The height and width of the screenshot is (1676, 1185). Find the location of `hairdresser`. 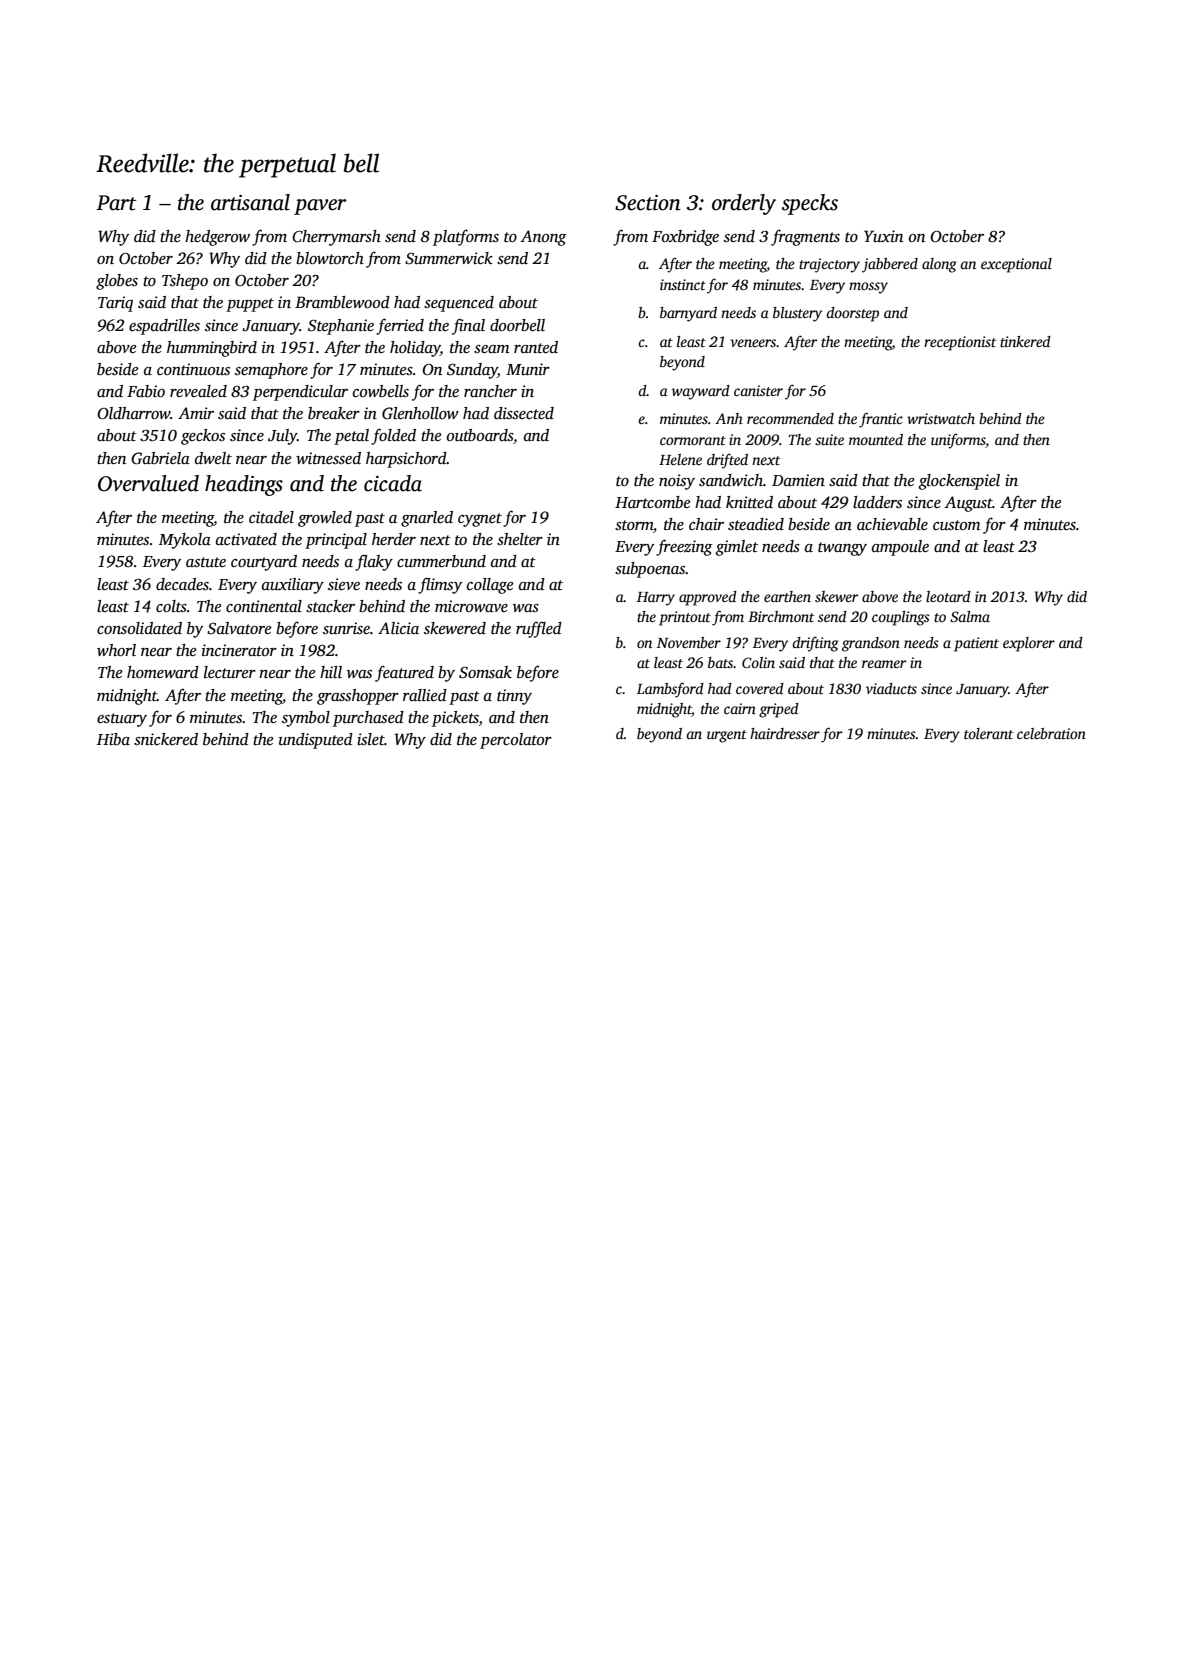

hairdresser is located at coordinates (785, 733).
